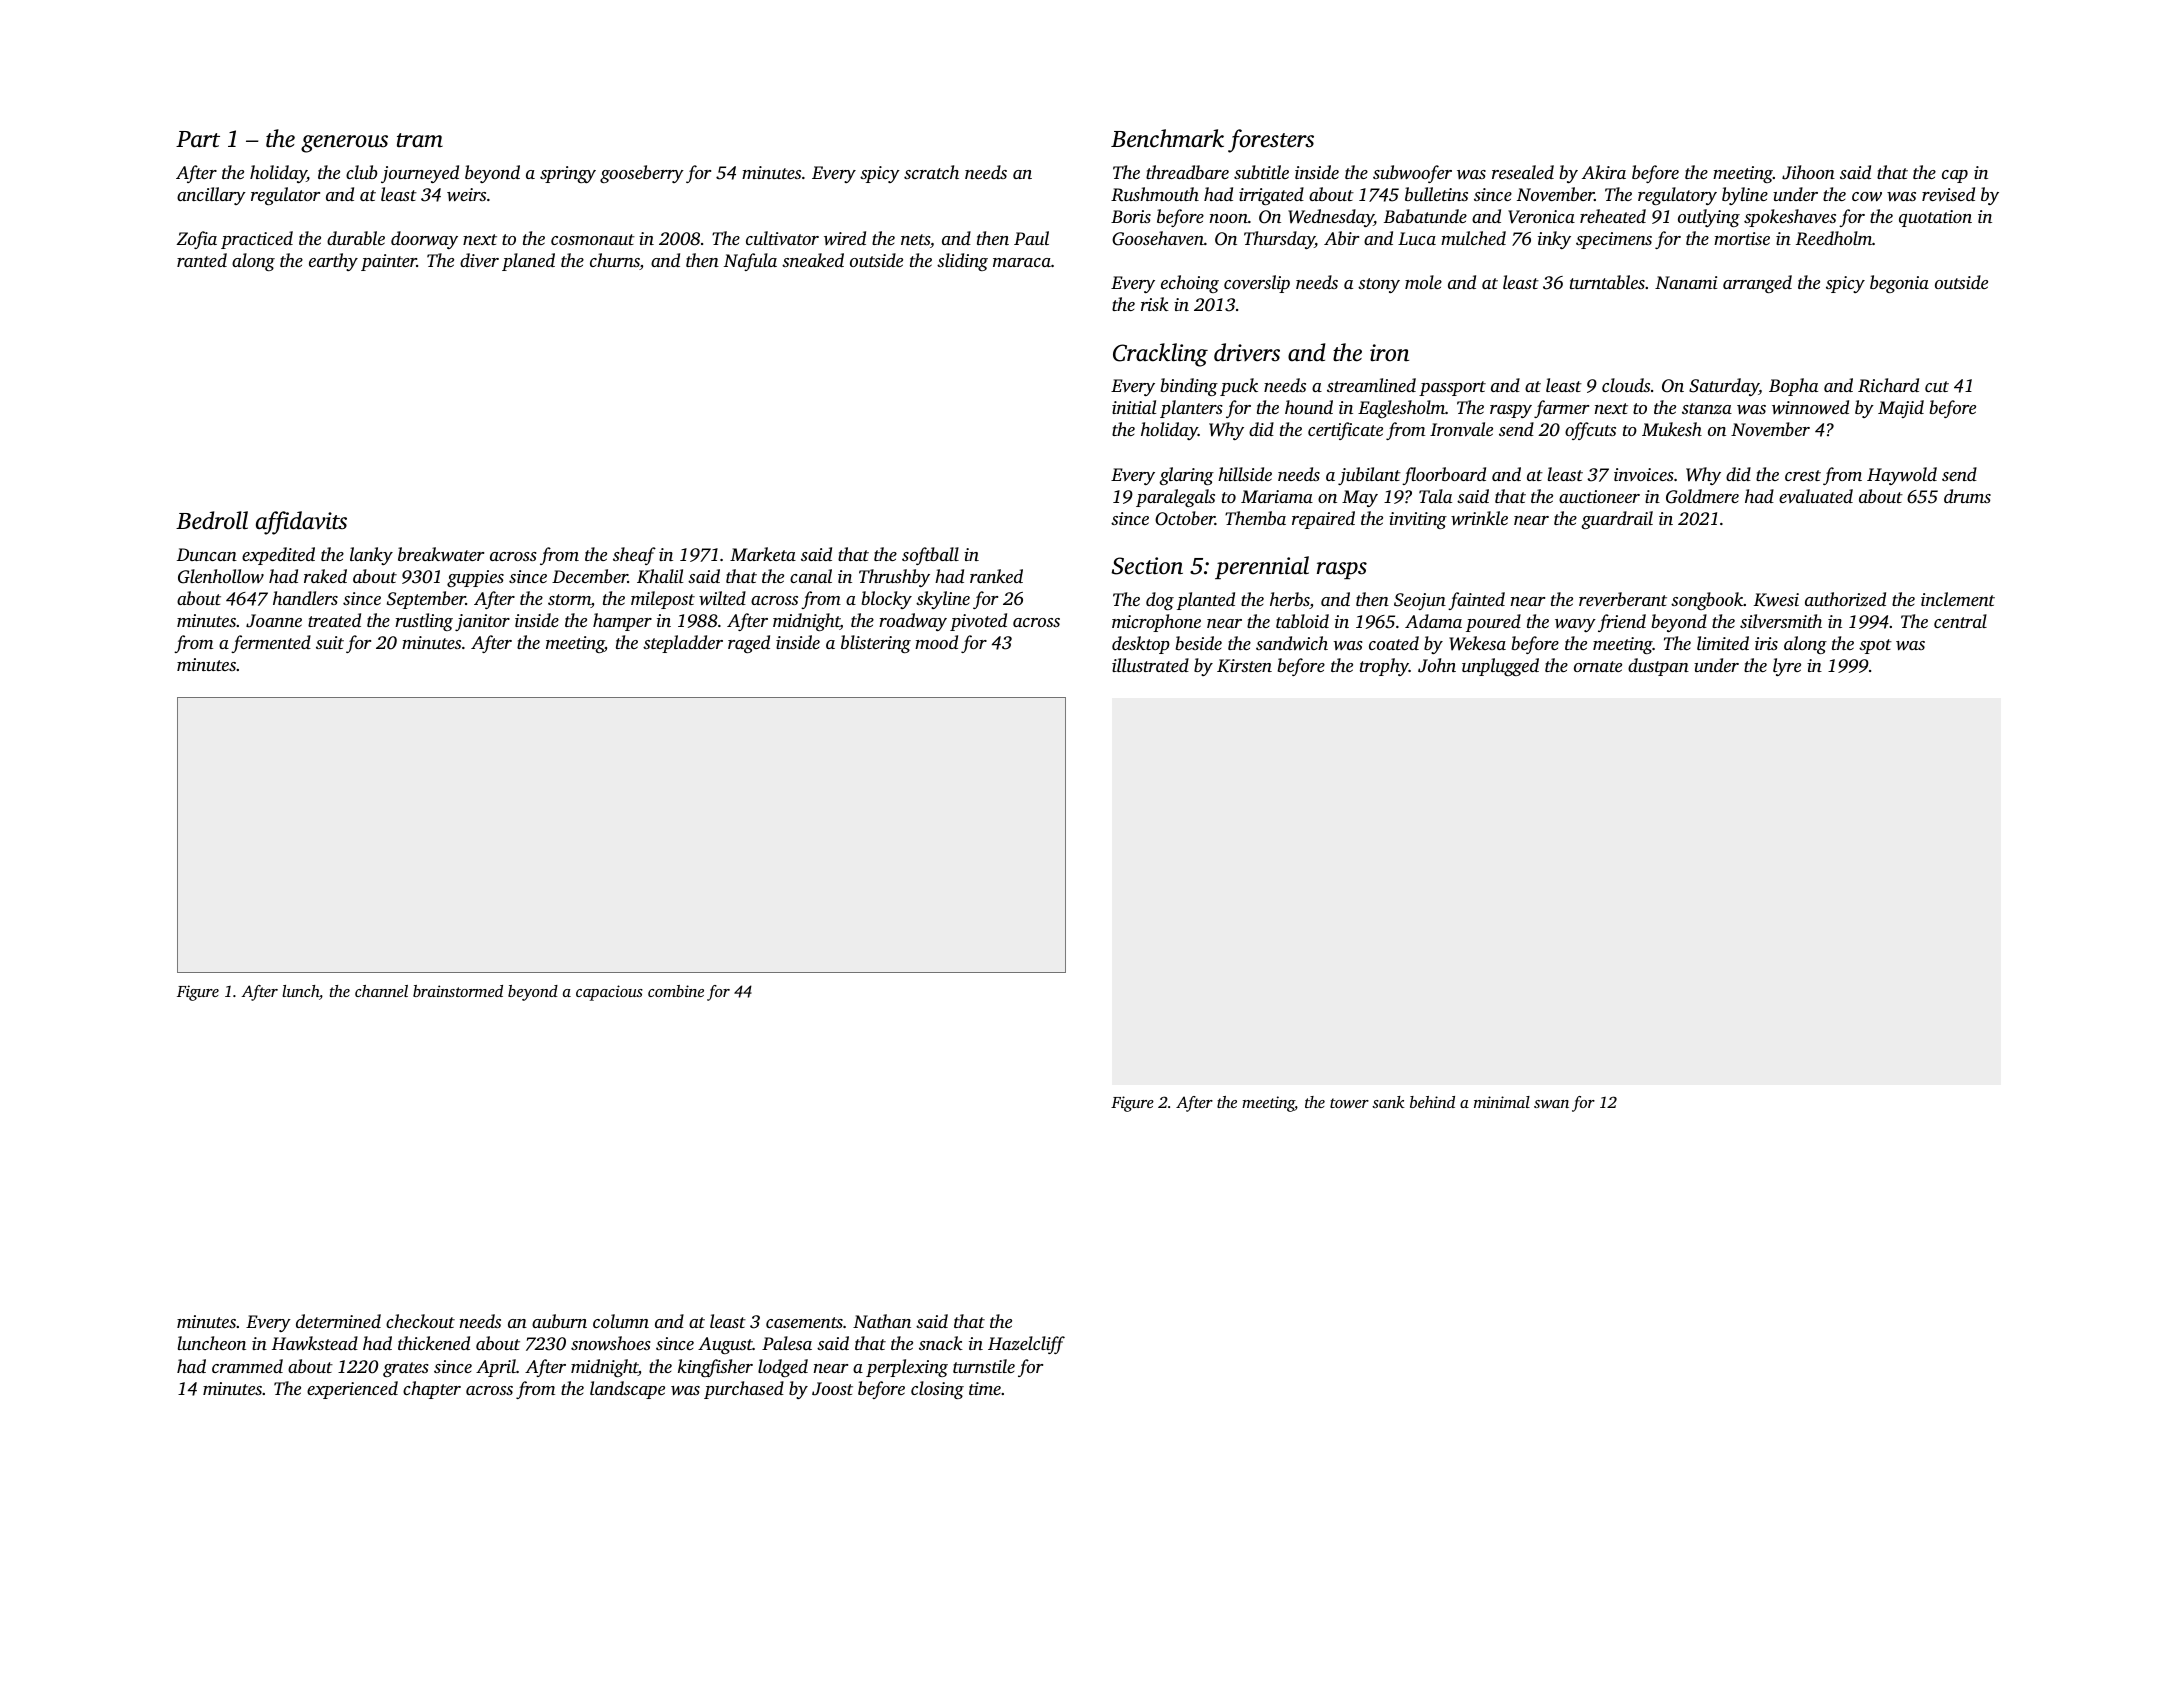 Image resolution: width=2178 pixels, height=1683 pixels. I want to click on Part, so click(198, 139).
